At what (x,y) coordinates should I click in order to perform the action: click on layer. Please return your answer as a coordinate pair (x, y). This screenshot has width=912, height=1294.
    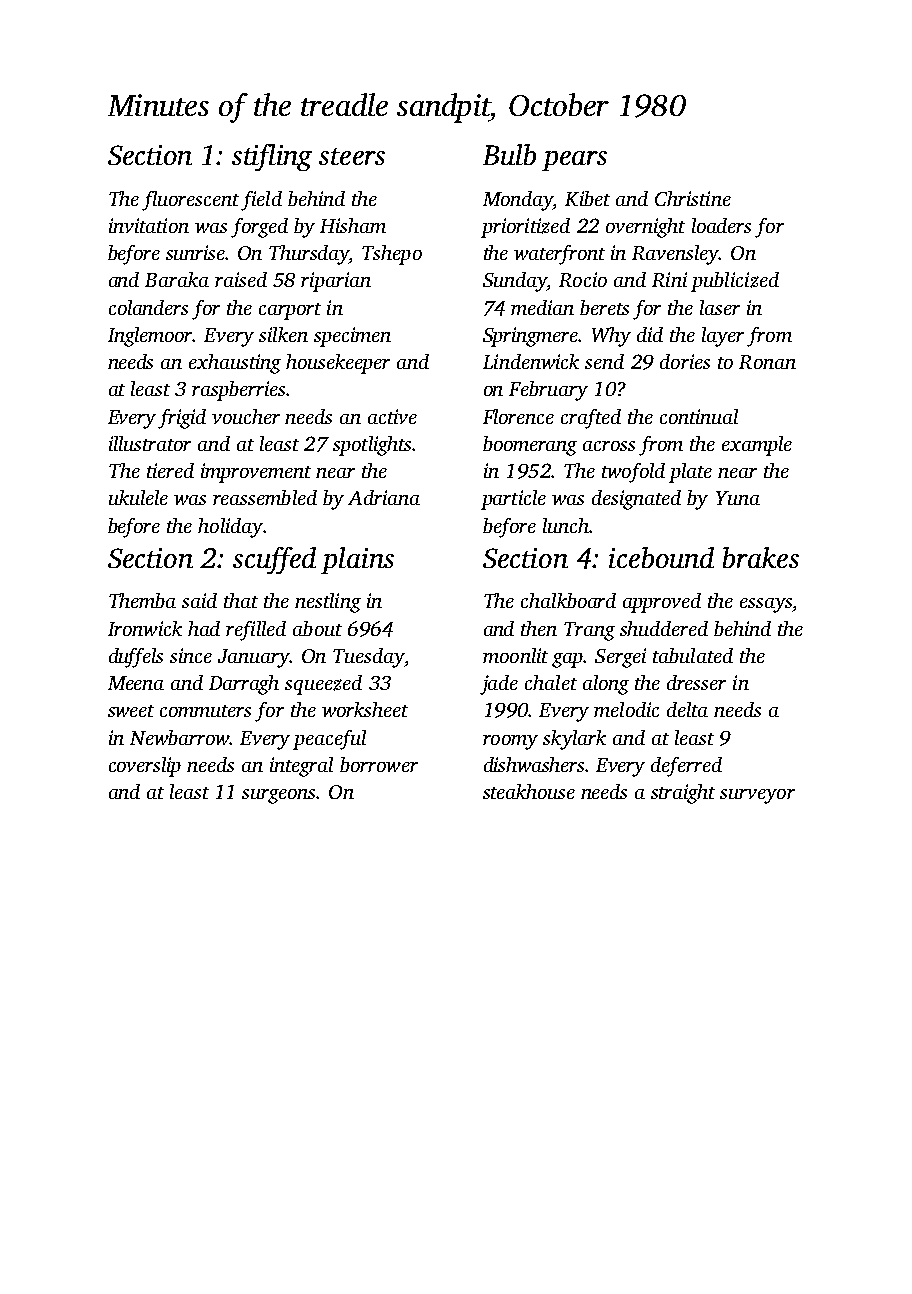
    Looking at the image, I should click on (723, 337).
